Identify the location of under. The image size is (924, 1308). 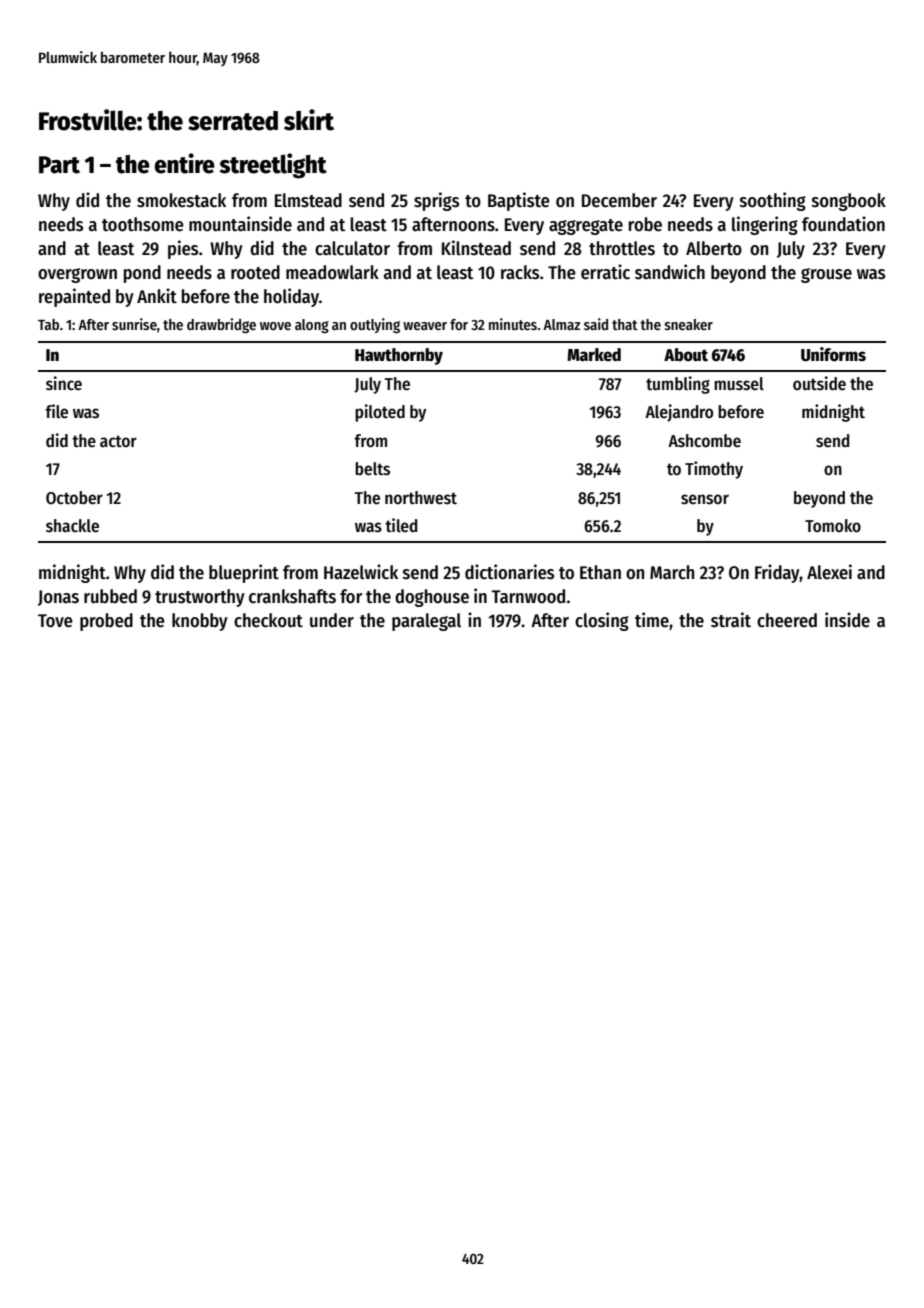
(332, 620).
